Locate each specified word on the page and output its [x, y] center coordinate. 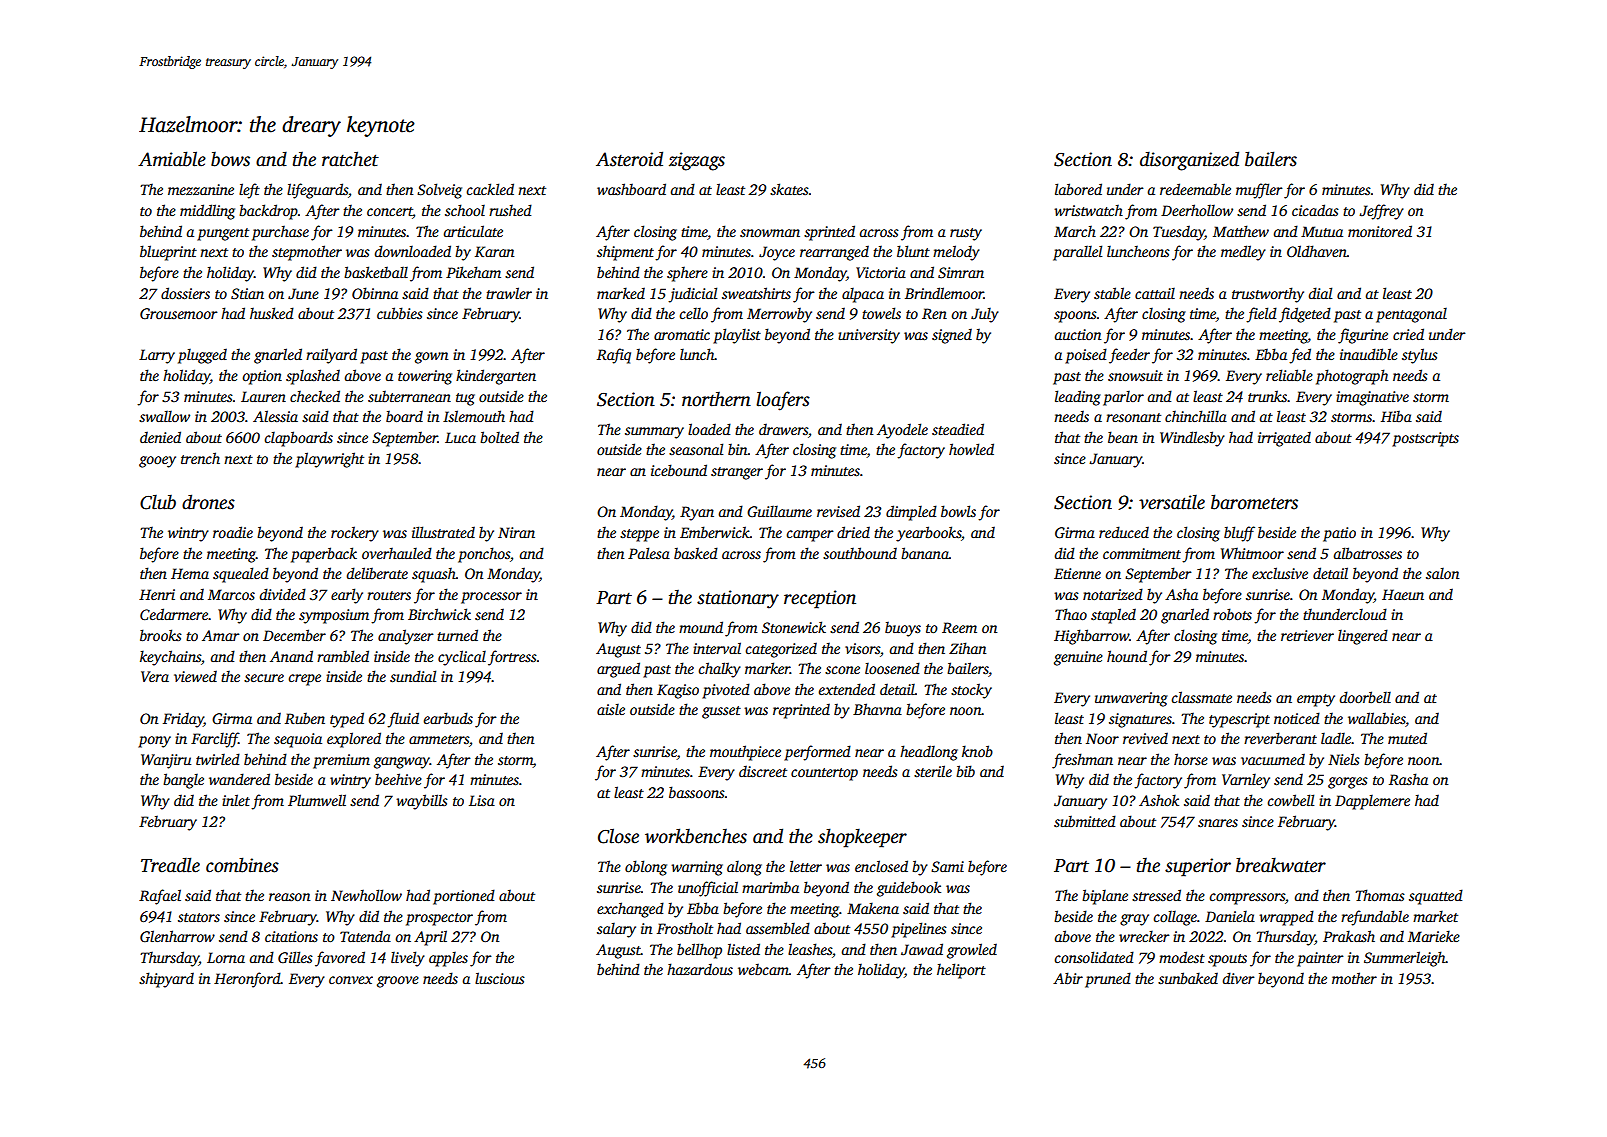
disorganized [1189, 161]
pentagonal [1411, 315]
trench [200, 458]
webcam [763, 969]
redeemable [1195, 189]
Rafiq [614, 356]
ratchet [350, 159]
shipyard [166, 980]
